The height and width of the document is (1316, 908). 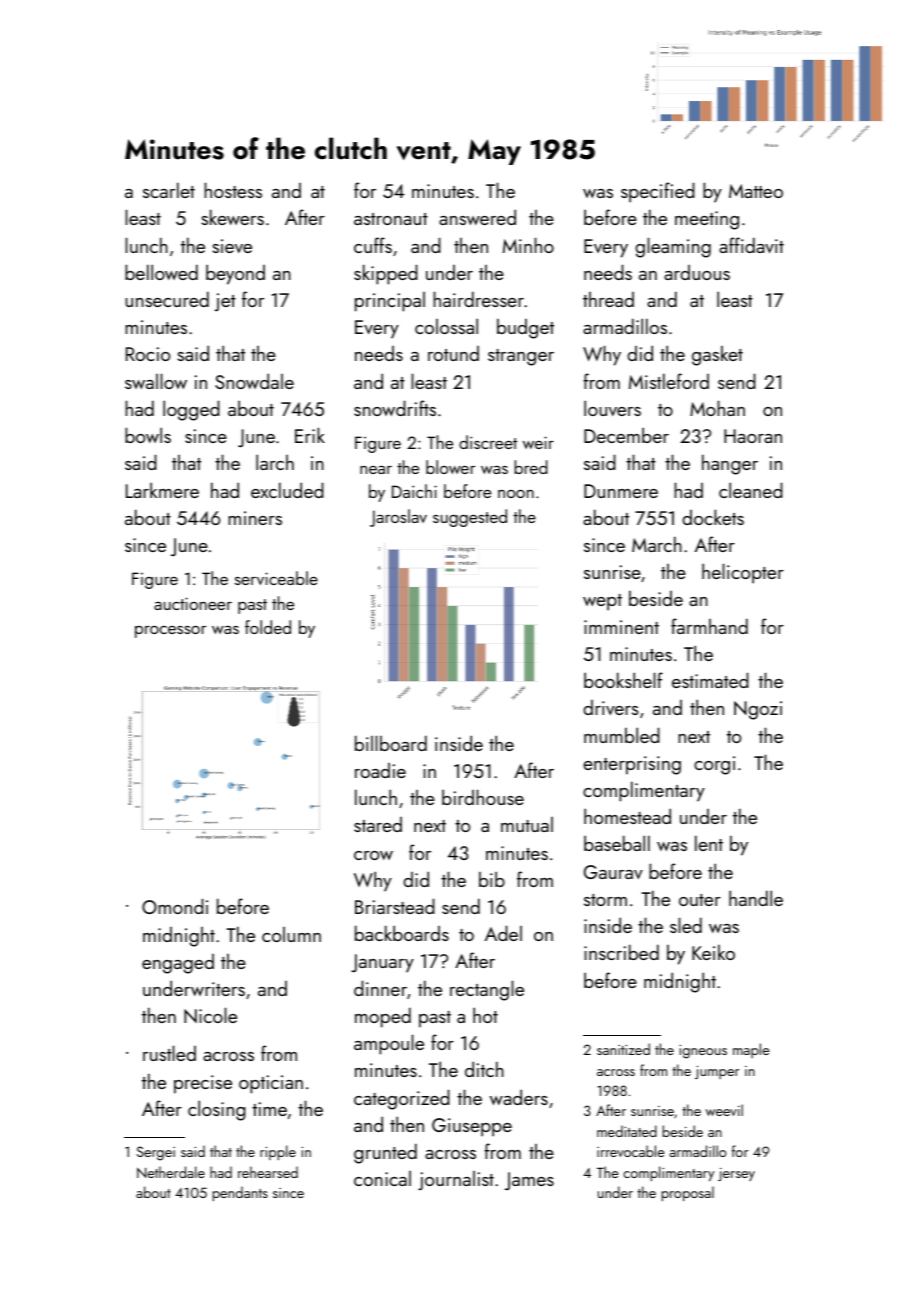 I want to click on weir, so click(x=538, y=442).
